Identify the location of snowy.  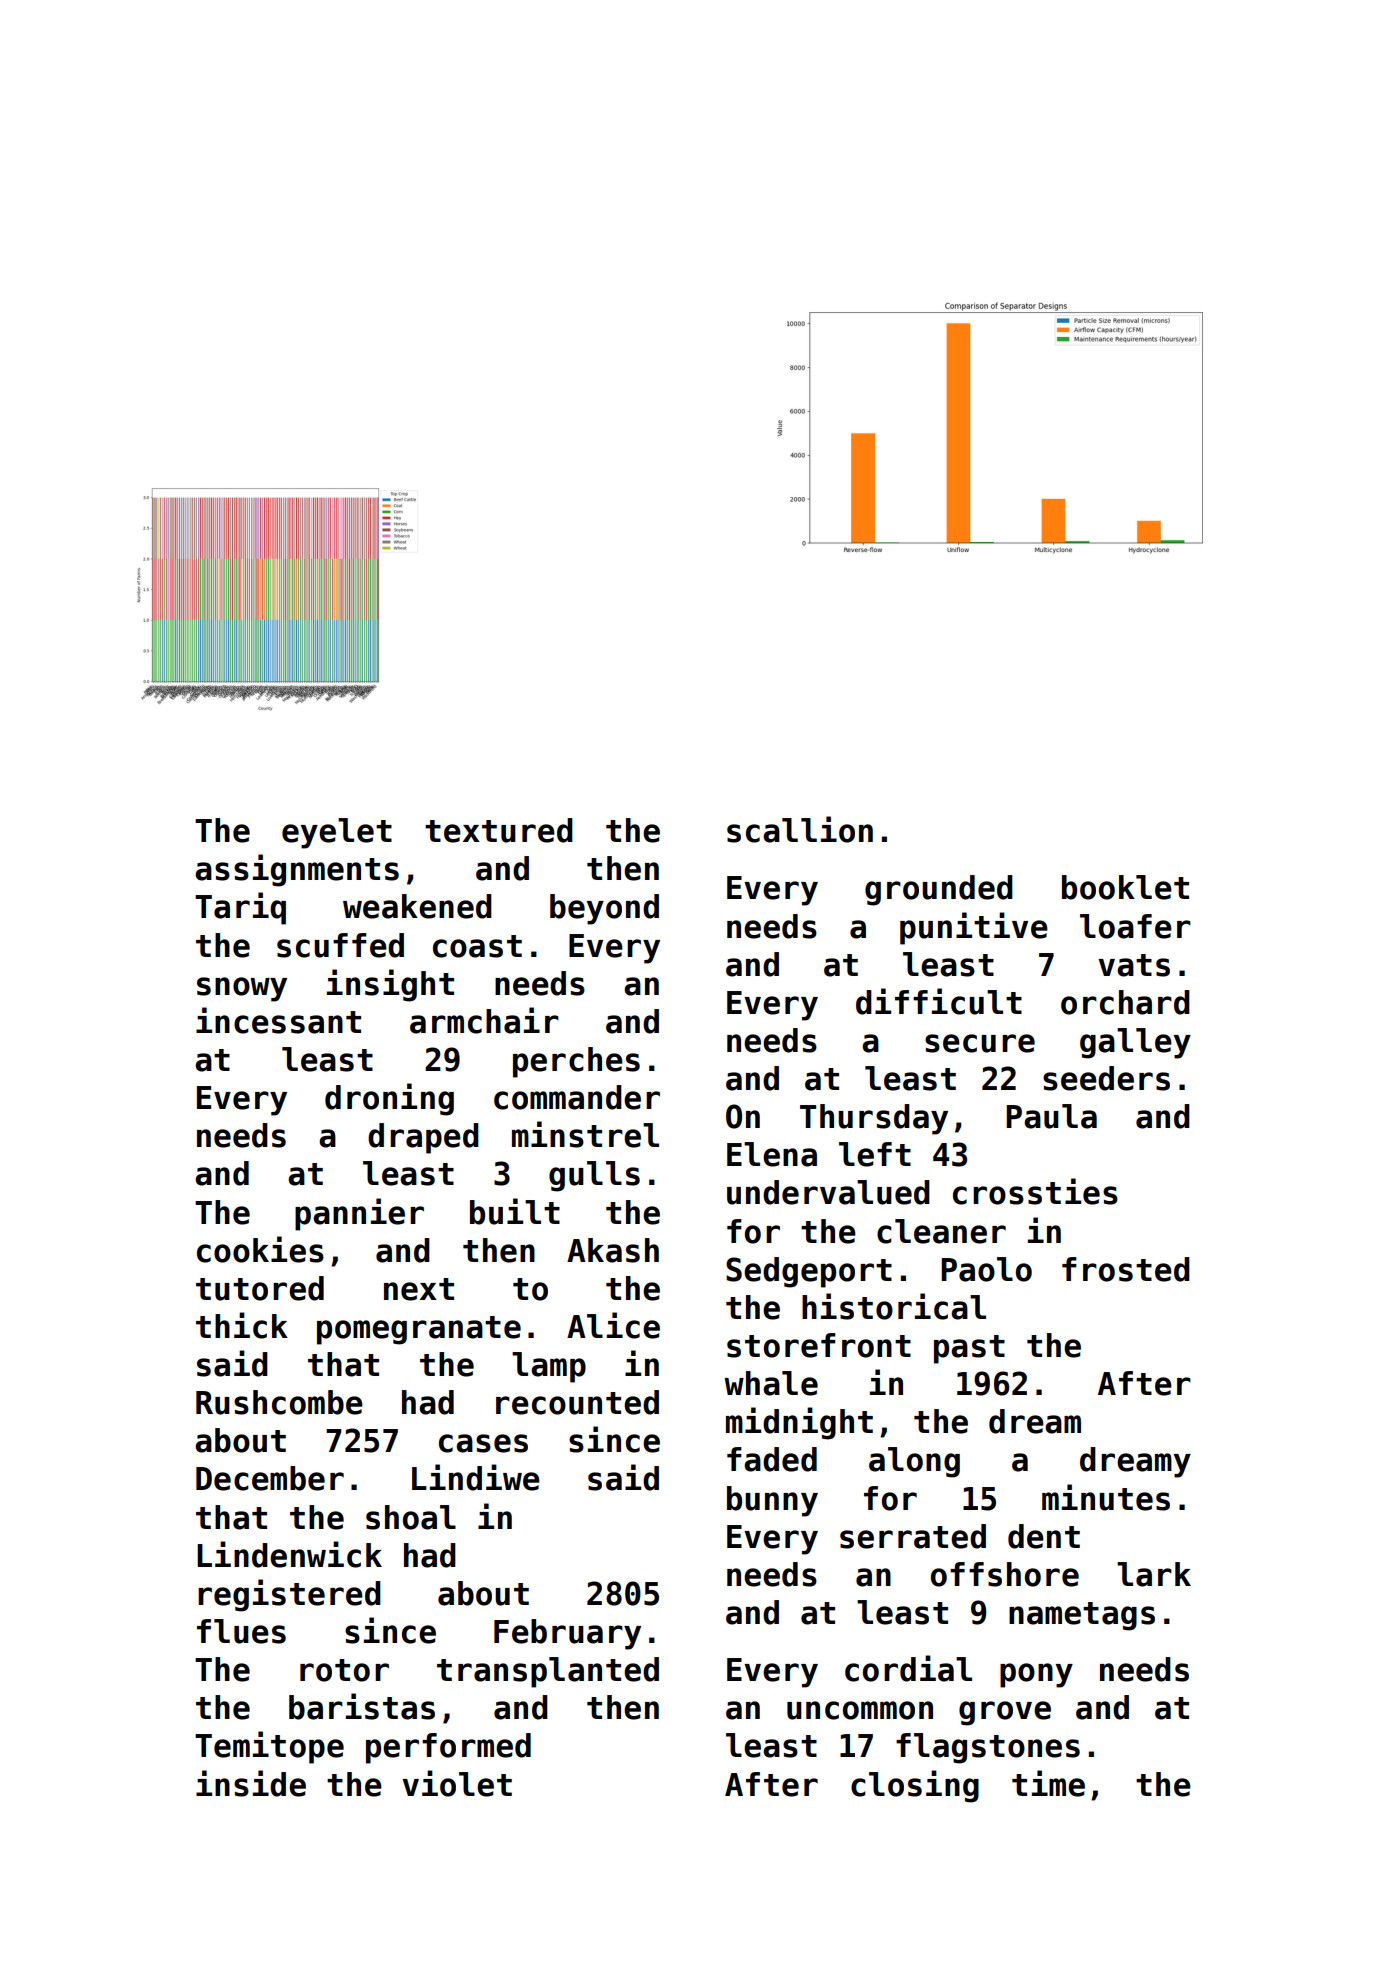
(242, 989).
